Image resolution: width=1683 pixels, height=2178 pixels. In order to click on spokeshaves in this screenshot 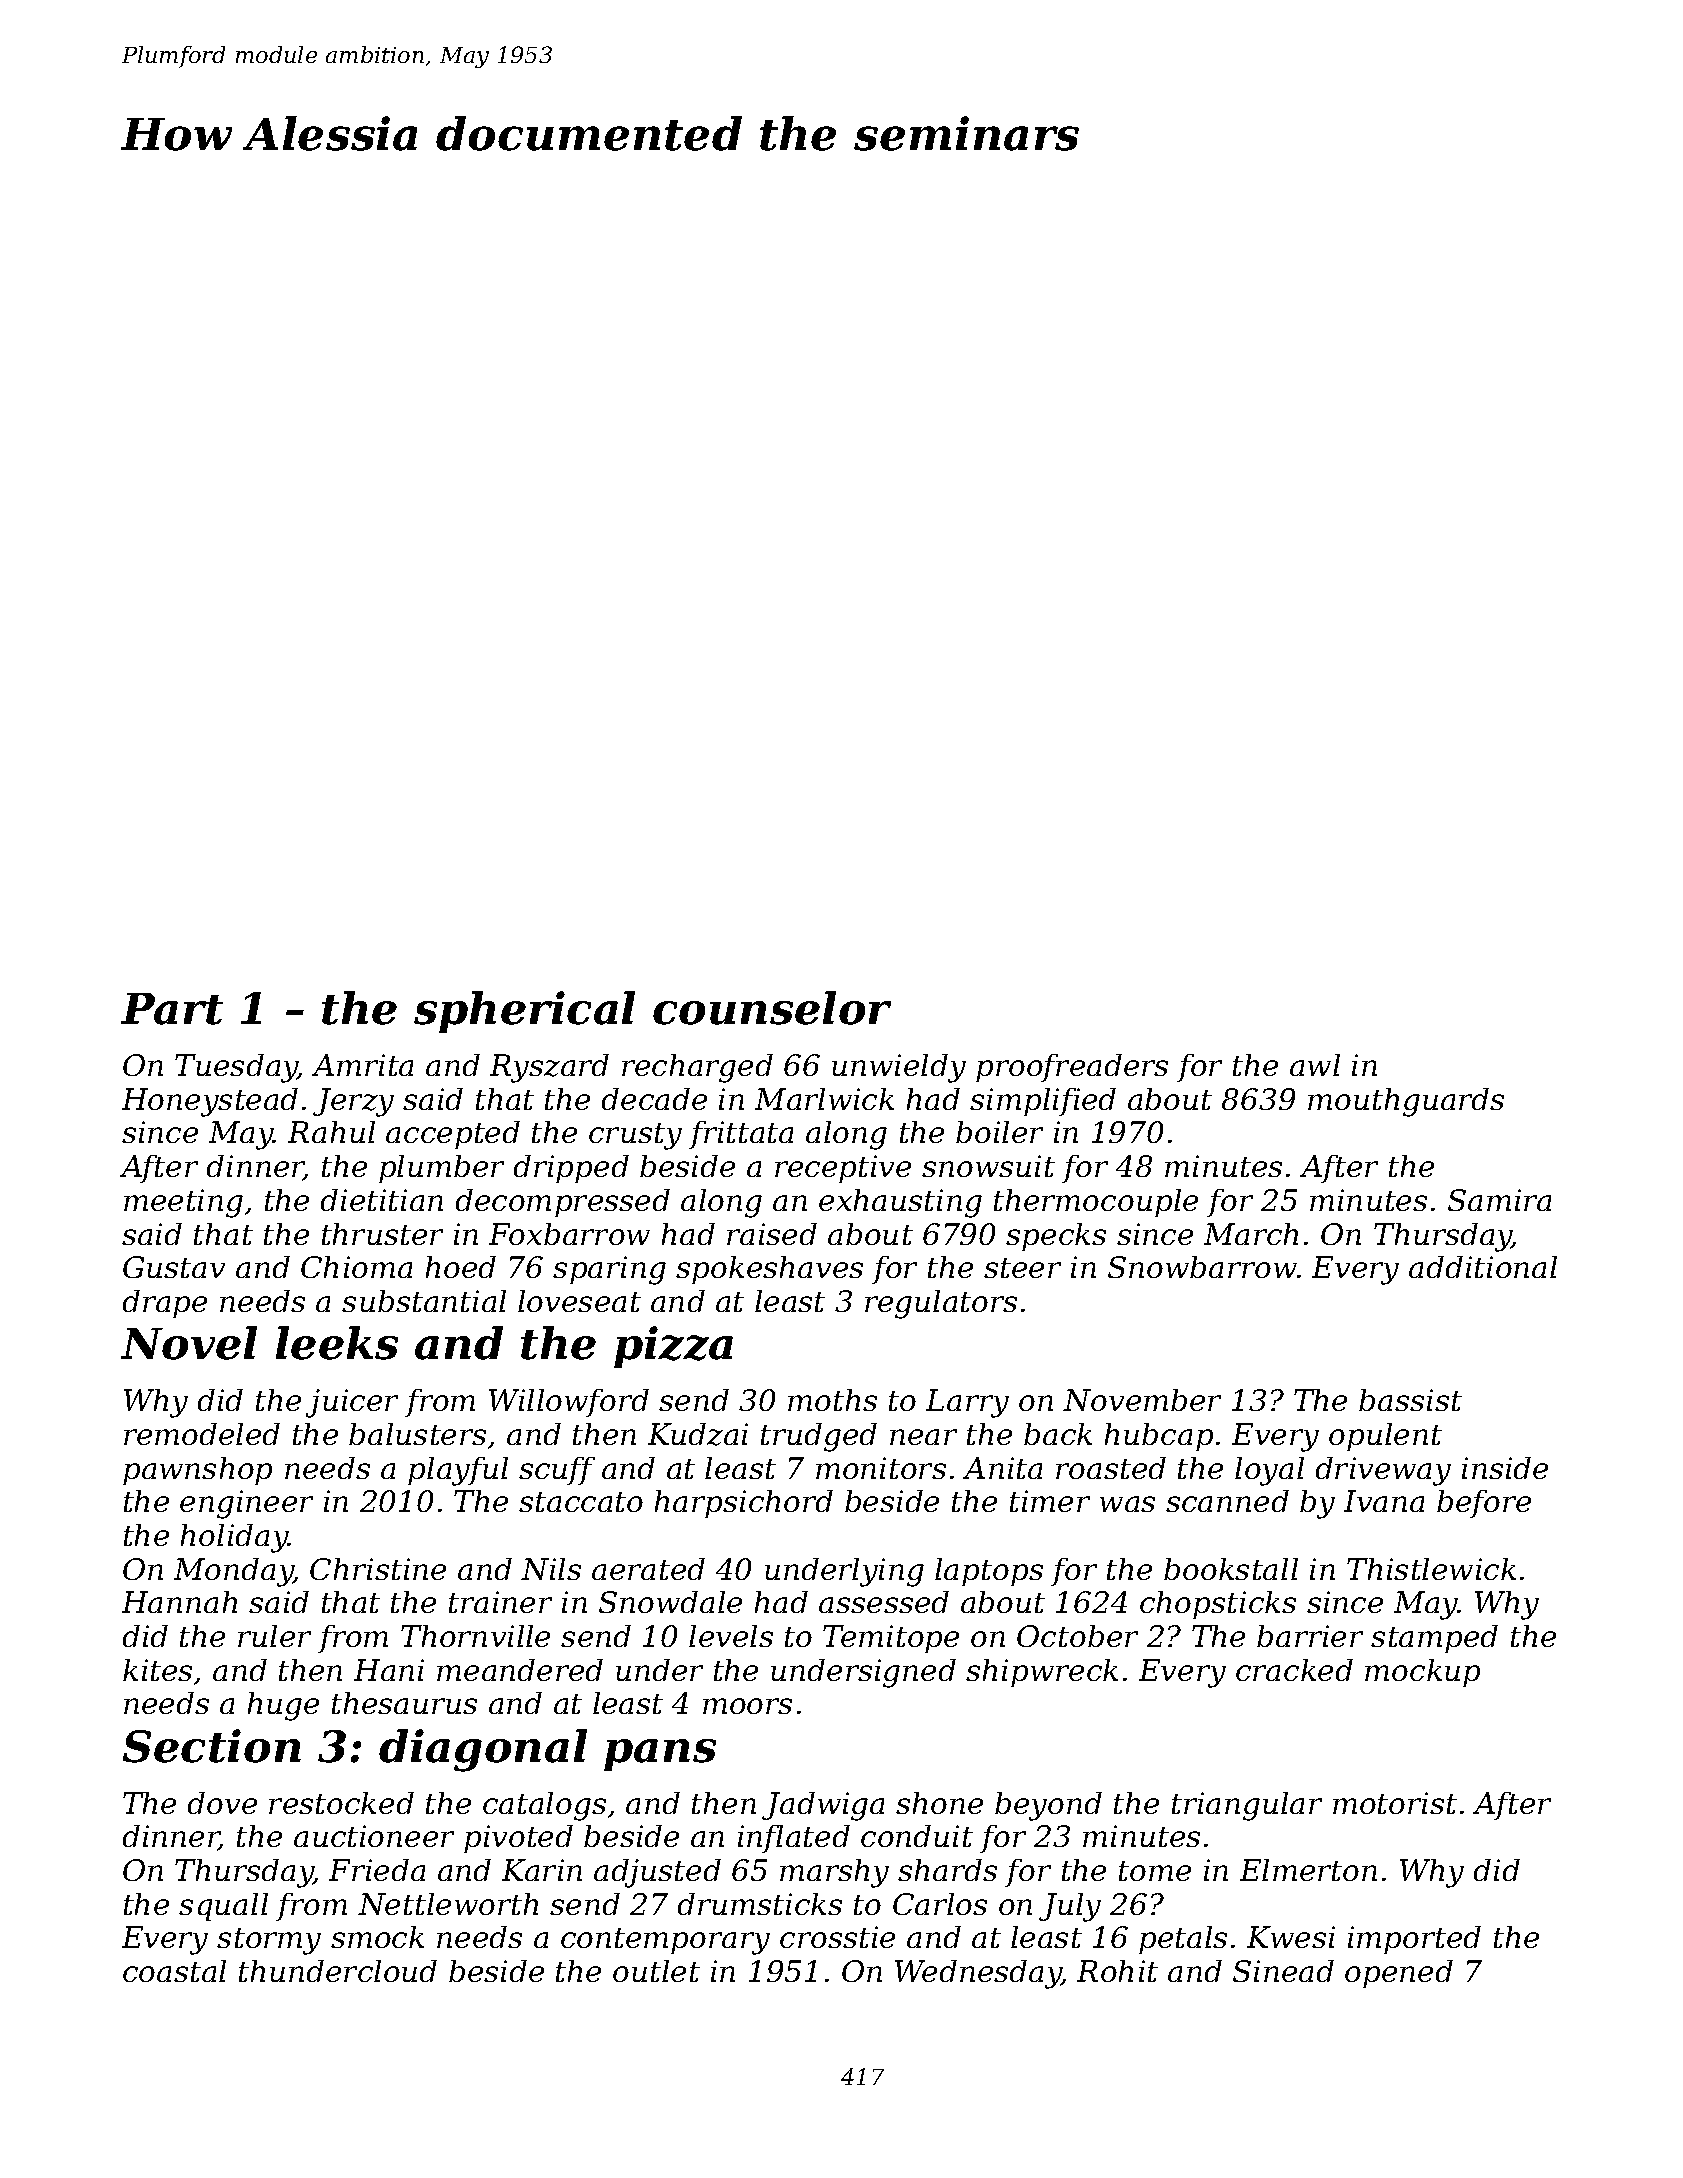, I will do `click(769, 1270)`.
